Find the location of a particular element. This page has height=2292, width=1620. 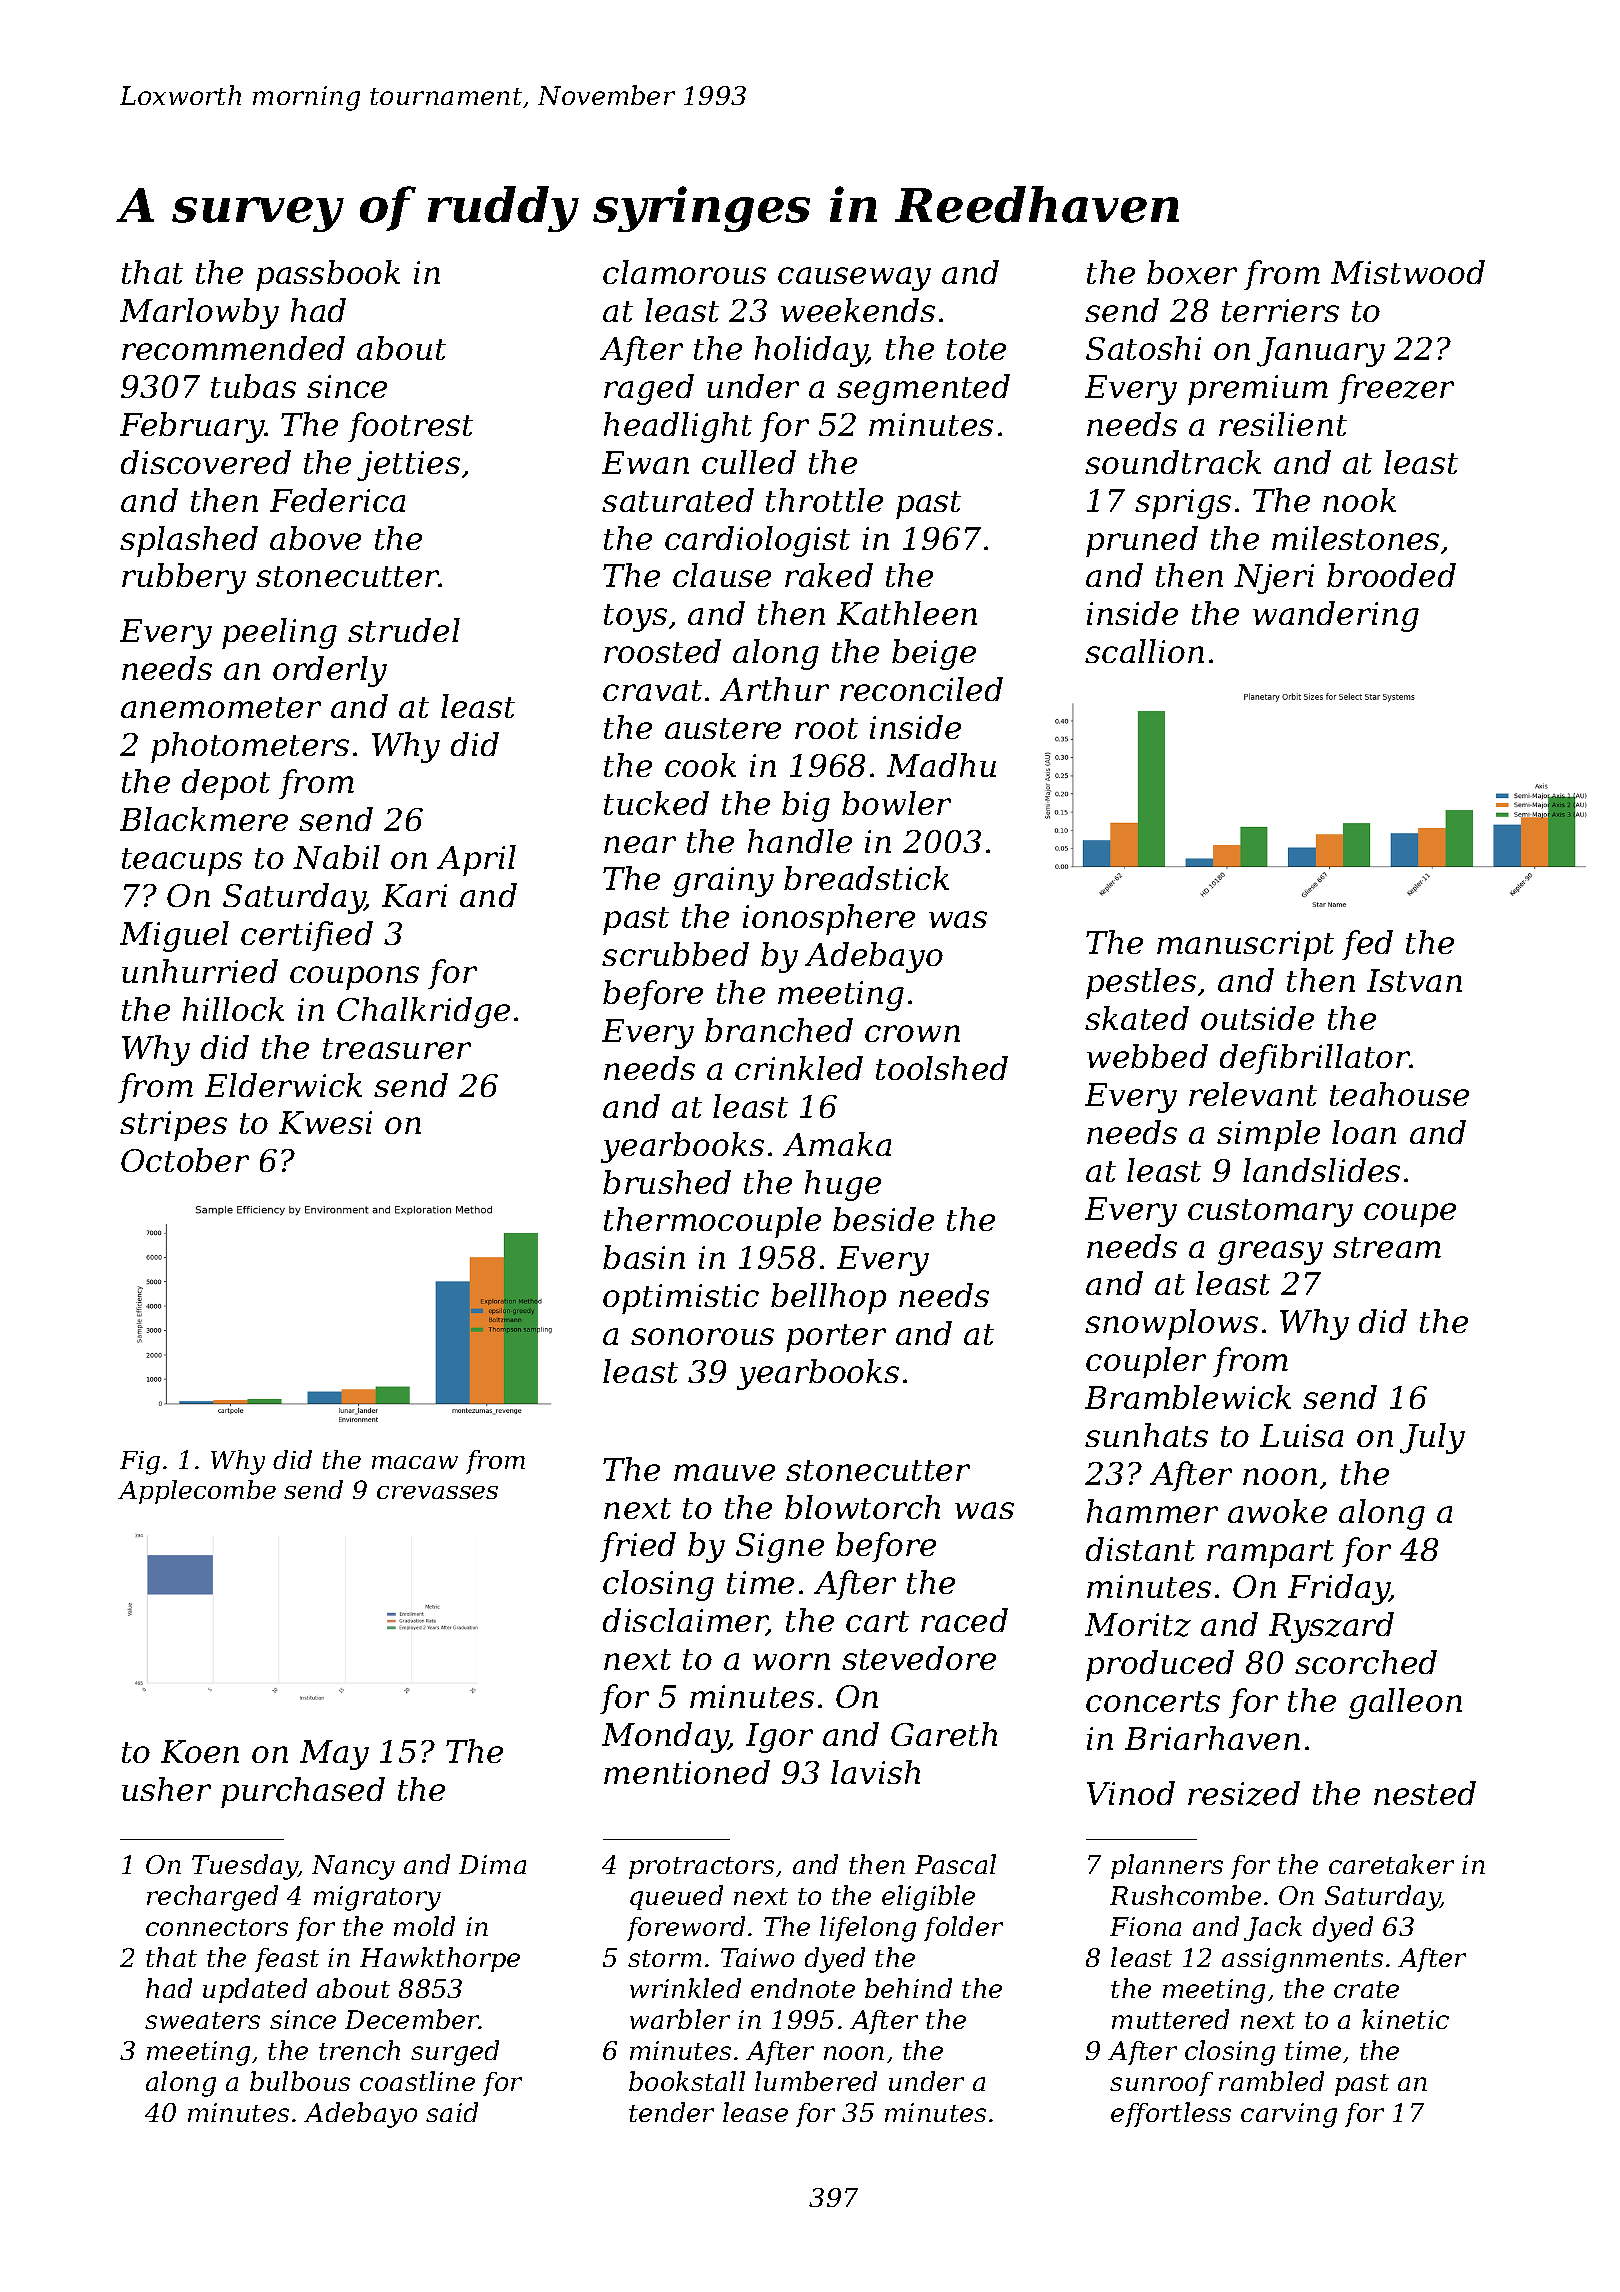

beside is located at coordinates (883, 1219).
